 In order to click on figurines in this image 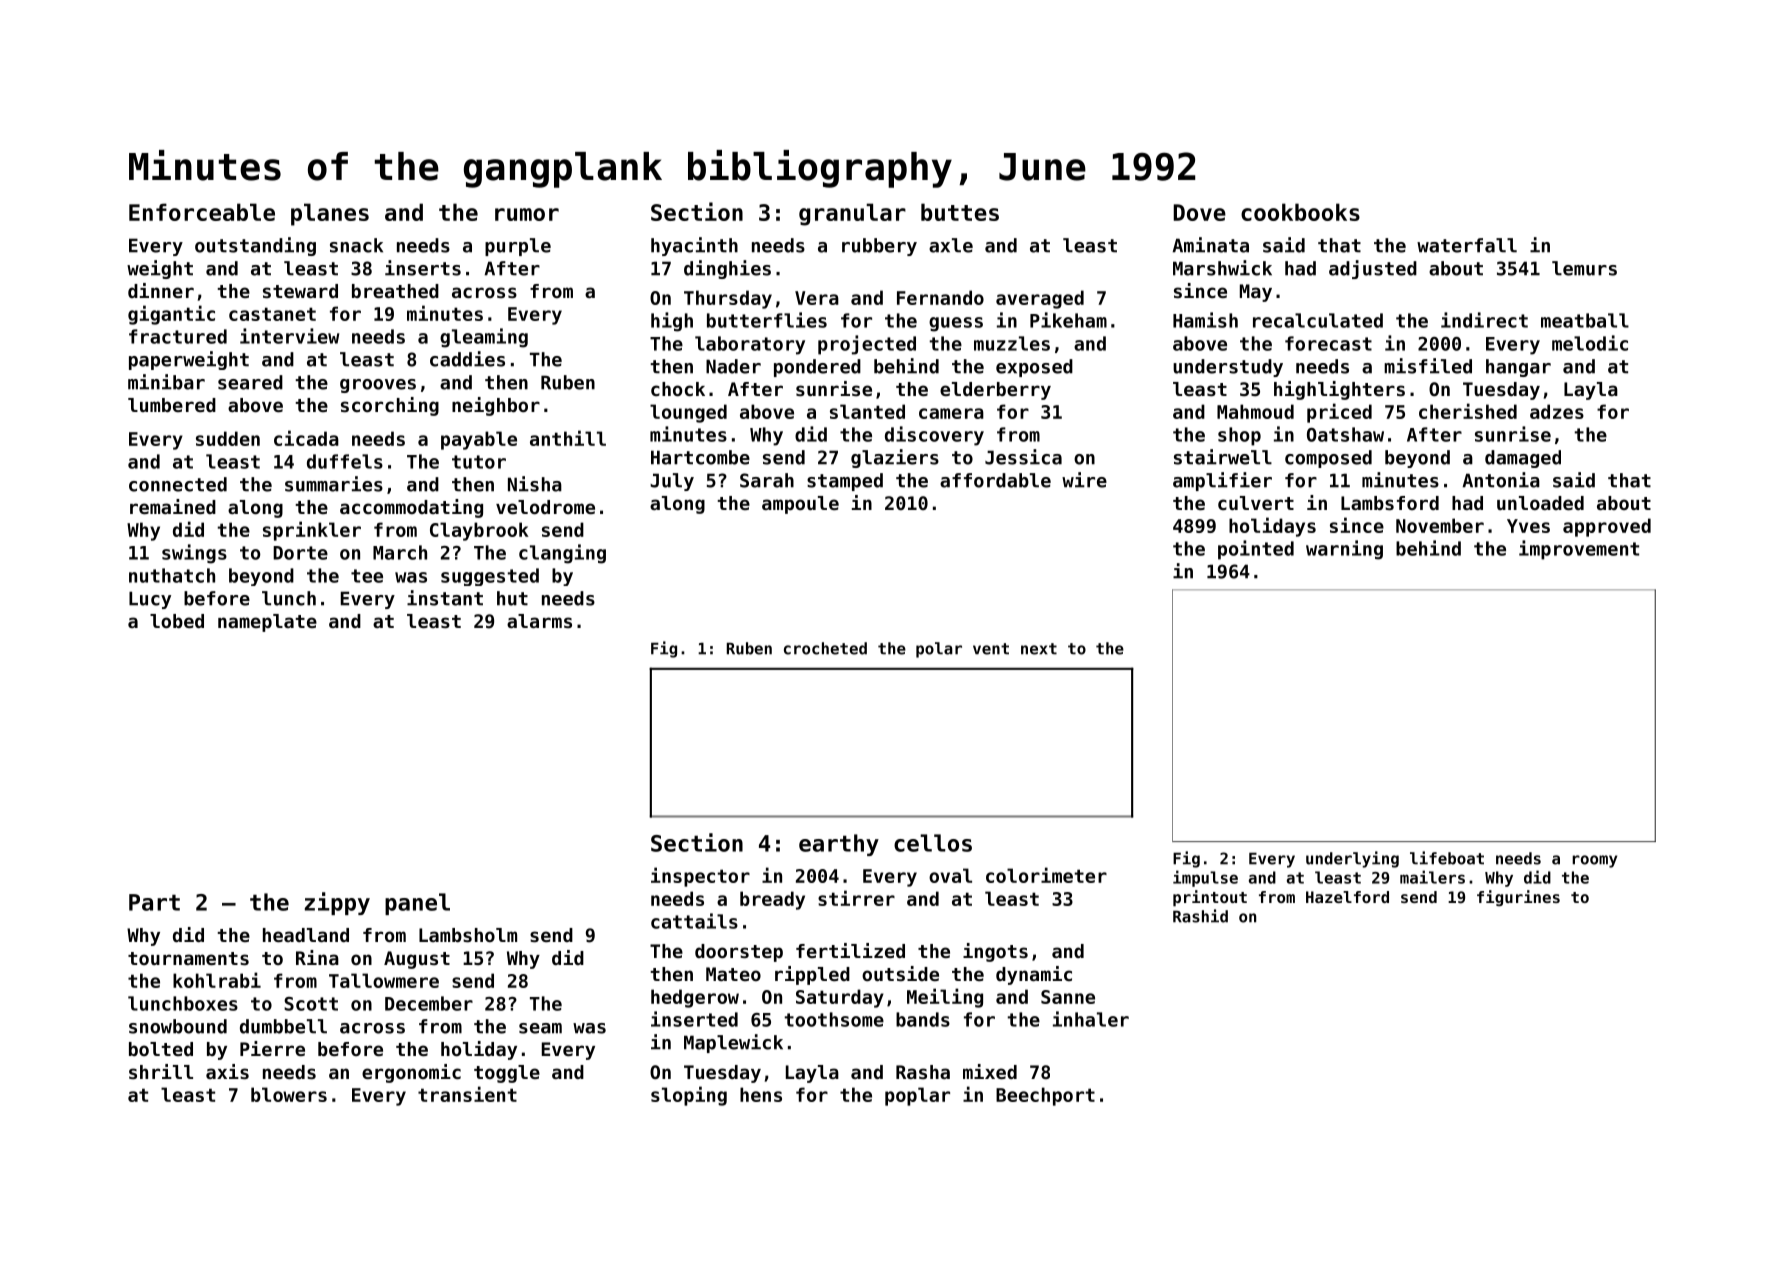, I will do `click(1518, 898)`.
